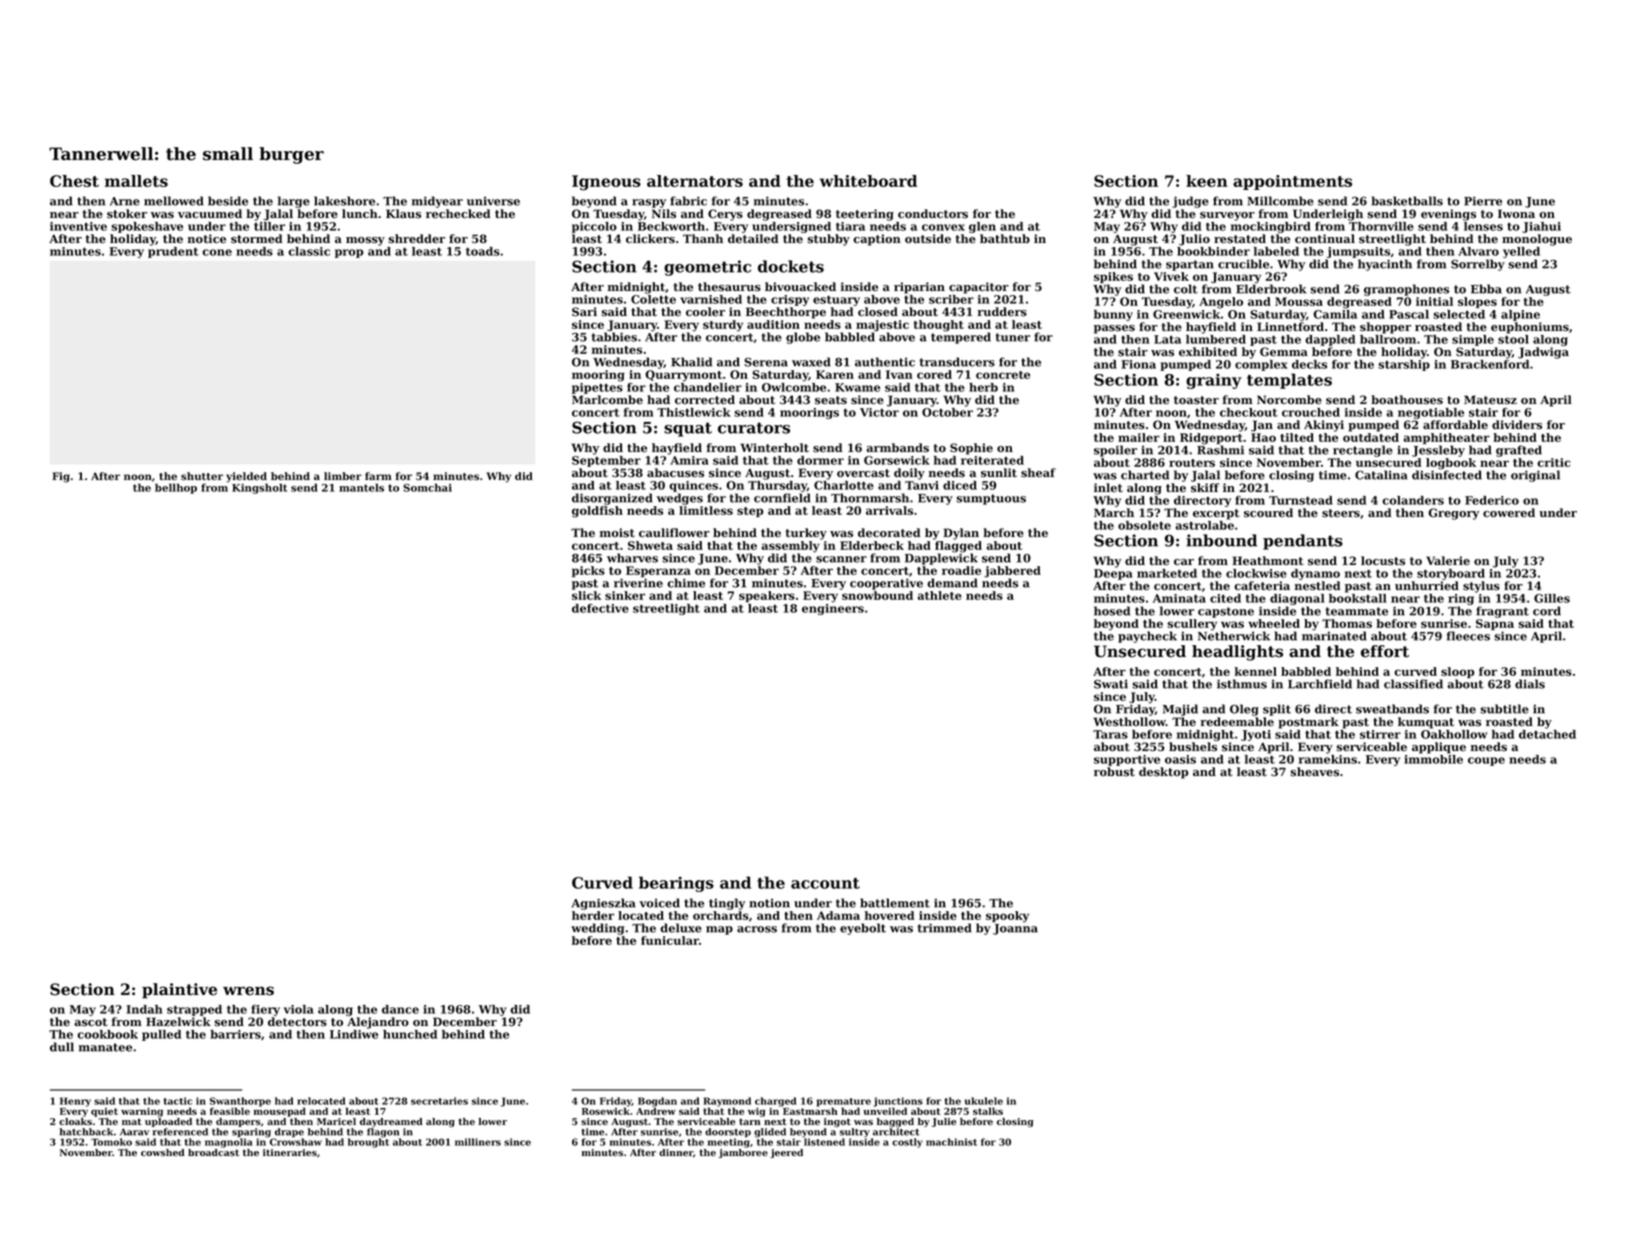 This page has height=1259, width=1629. What do you see at coordinates (933, 214) in the page?
I see `conductors` at bounding box center [933, 214].
